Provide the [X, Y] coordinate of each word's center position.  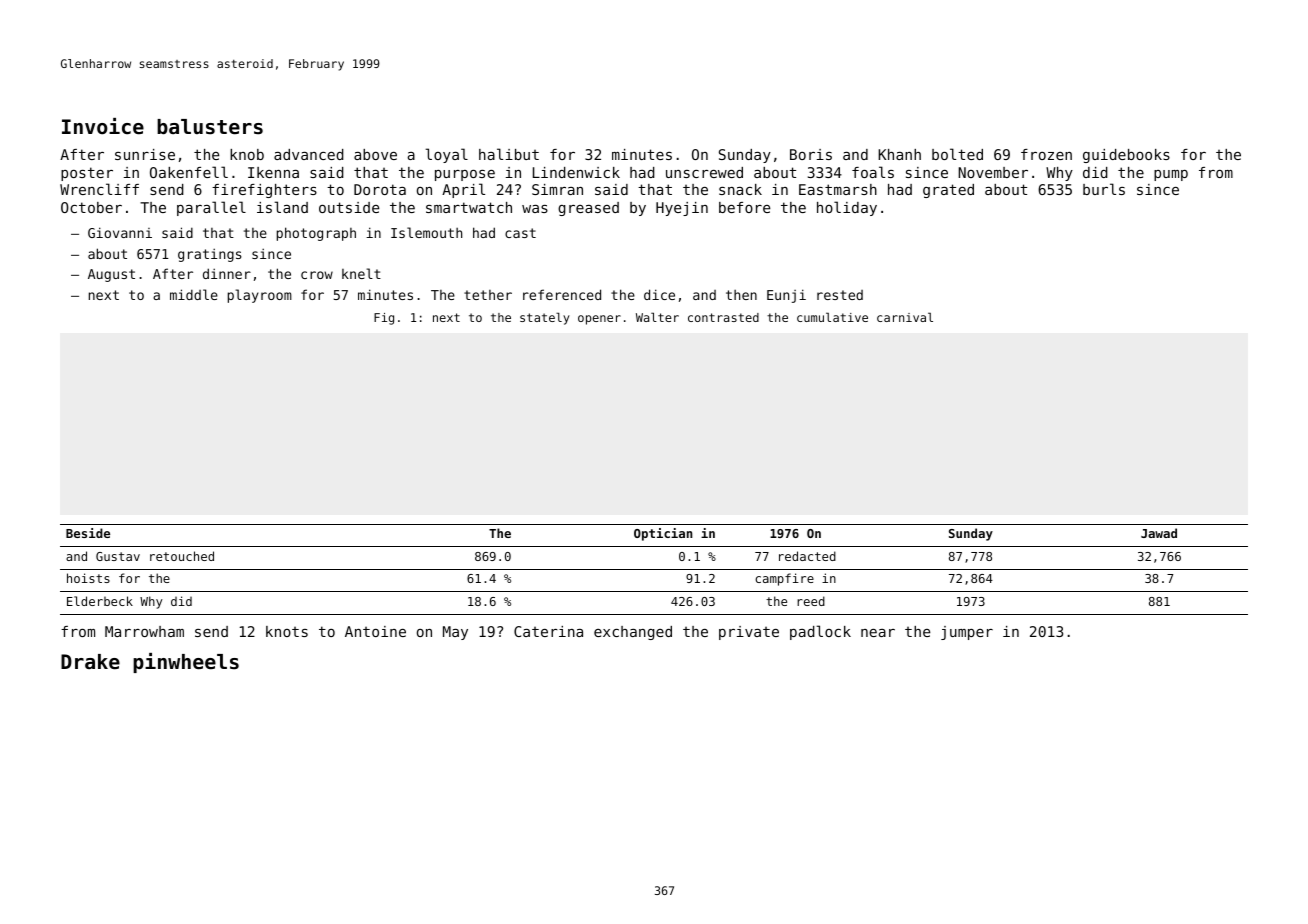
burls [1104, 189]
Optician [663, 534]
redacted [807, 556]
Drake [90, 662]
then [741, 295]
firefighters [264, 191]
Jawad [1159, 533]
